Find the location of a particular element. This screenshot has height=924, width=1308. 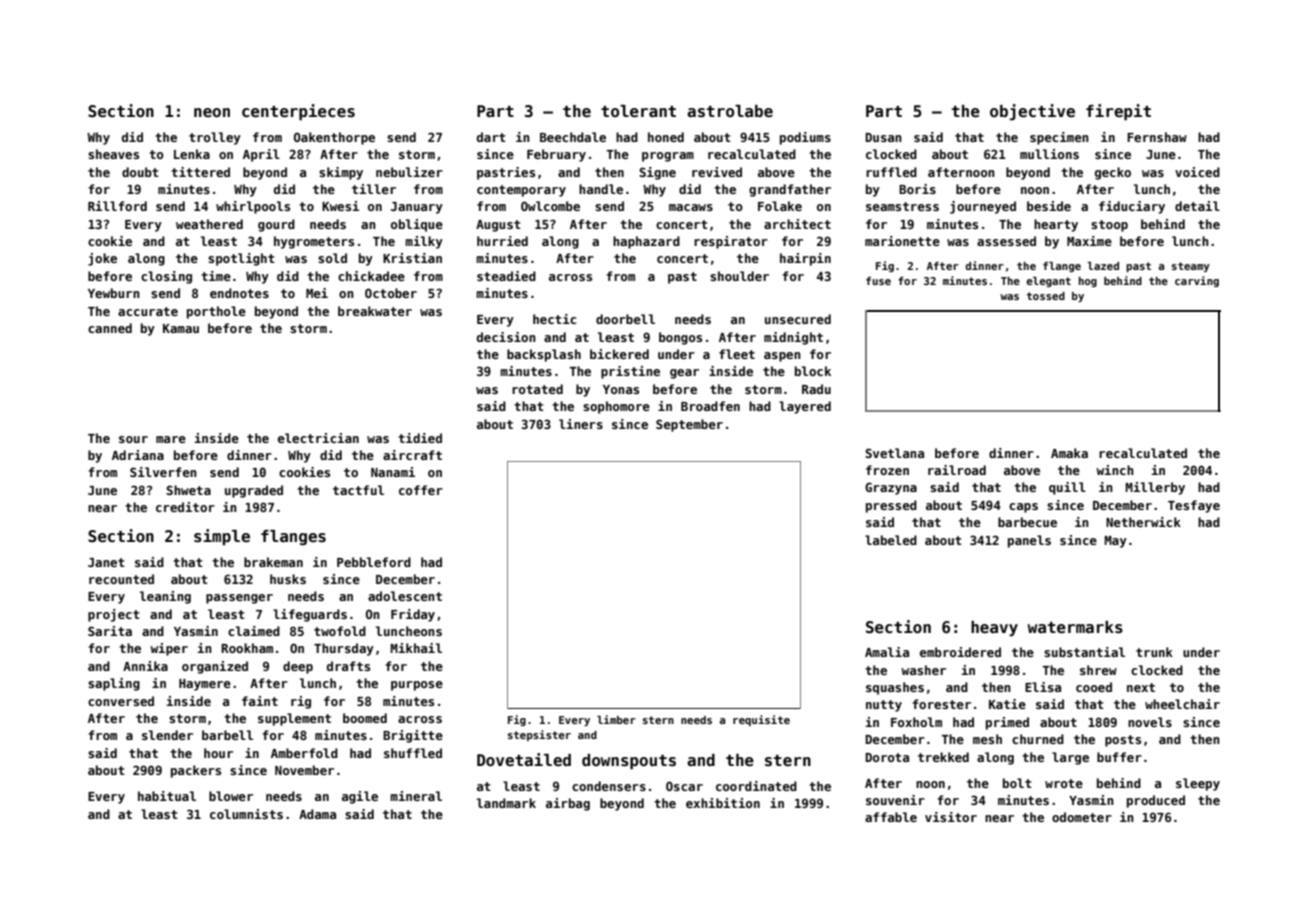

stoop is located at coordinates (1109, 226).
